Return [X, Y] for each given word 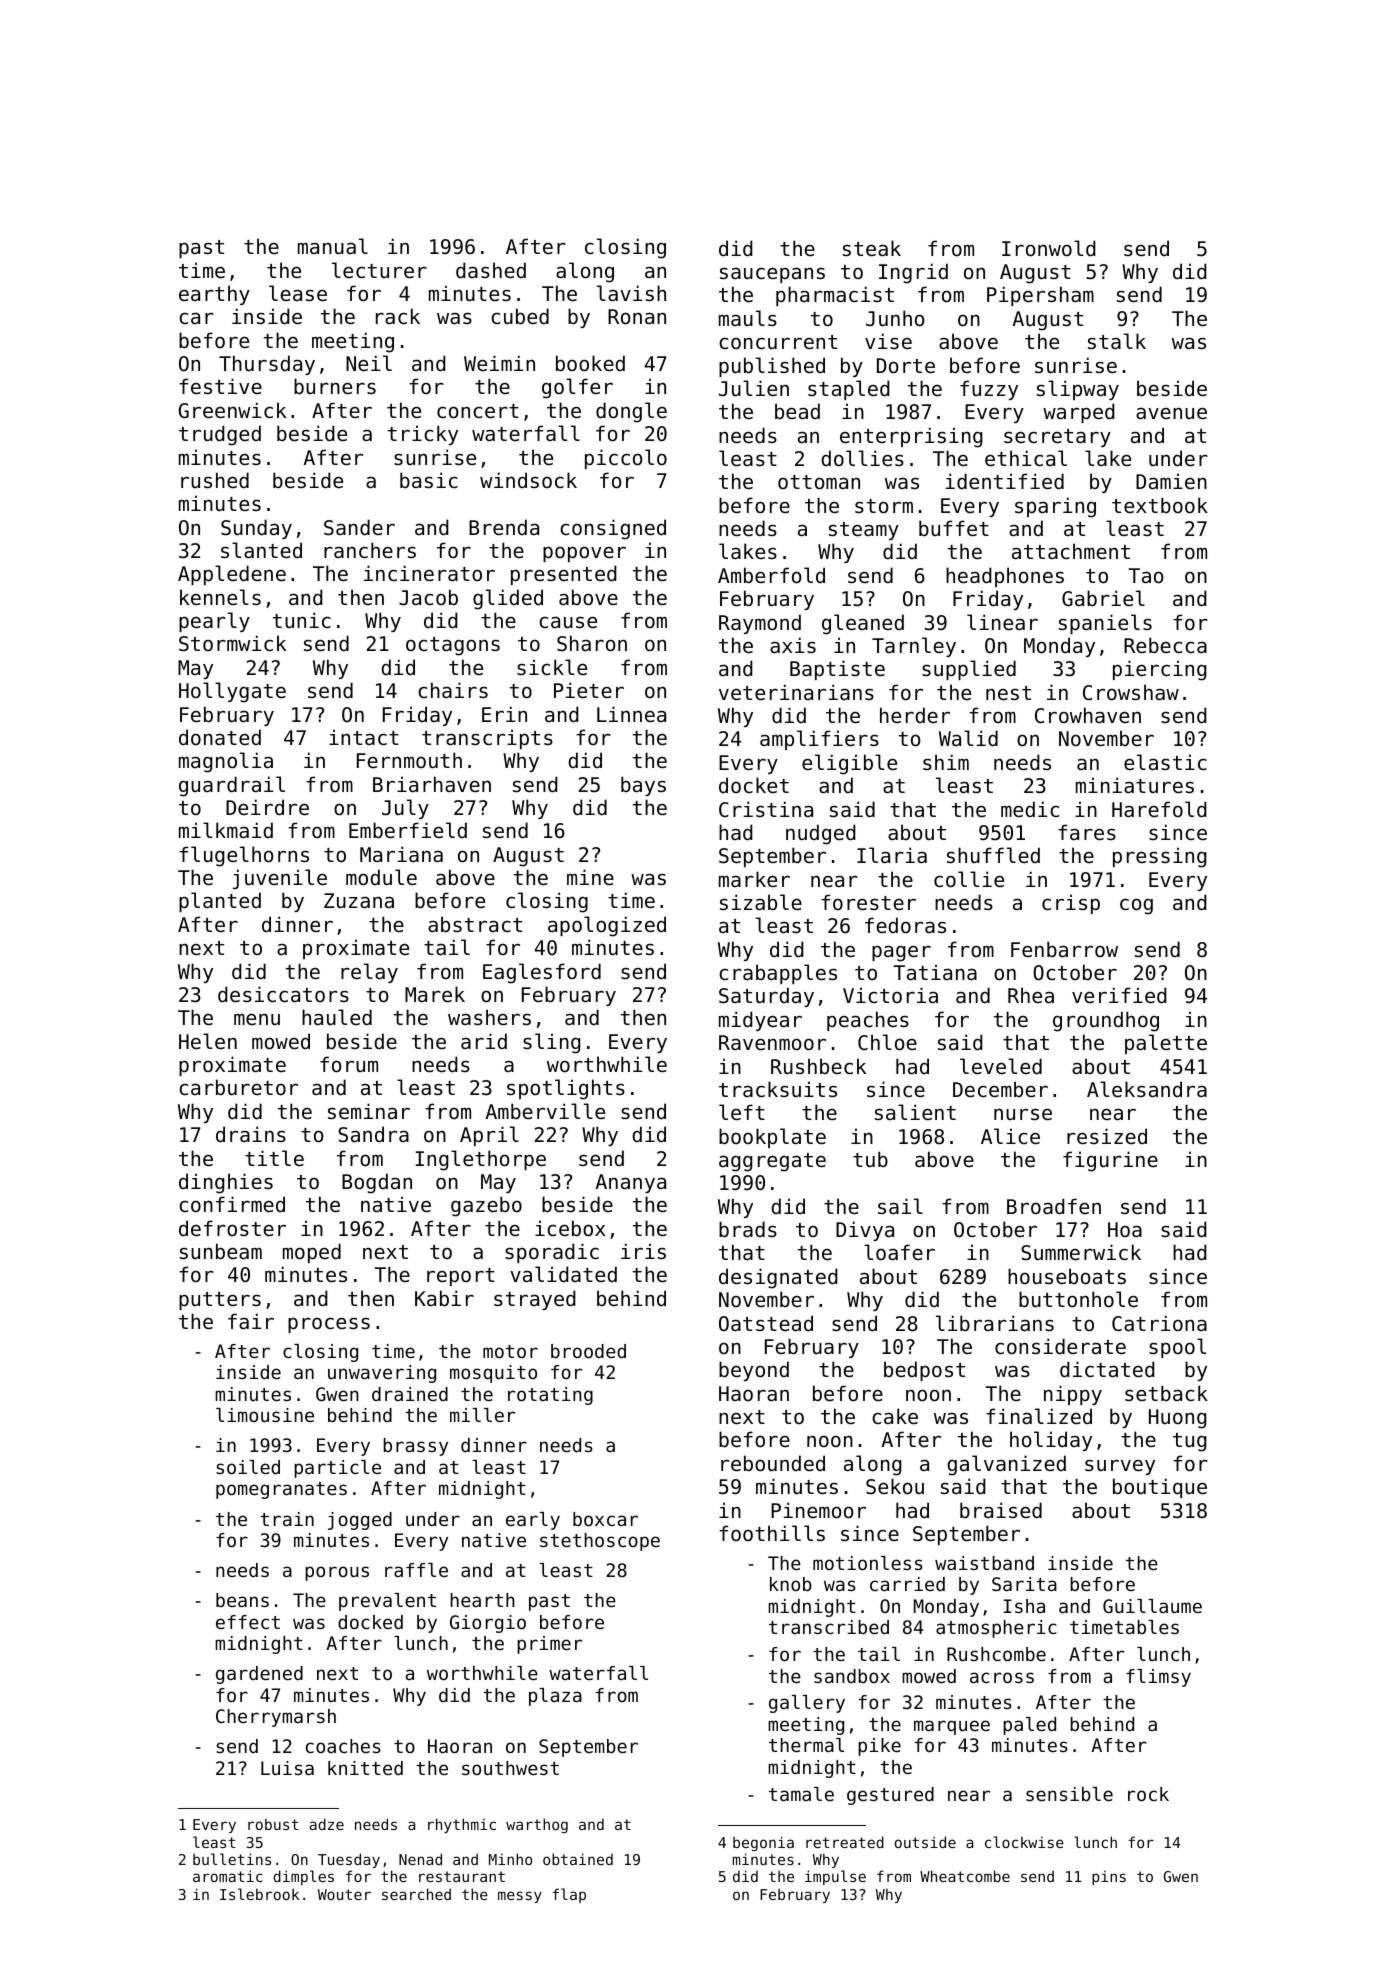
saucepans [772, 275]
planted [220, 902]
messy [520, 1897]
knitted [365, 1768]
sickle [552, 667]
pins [1109, 1877]
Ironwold [1049, 248]
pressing [1160, 857]
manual [333, 246]
